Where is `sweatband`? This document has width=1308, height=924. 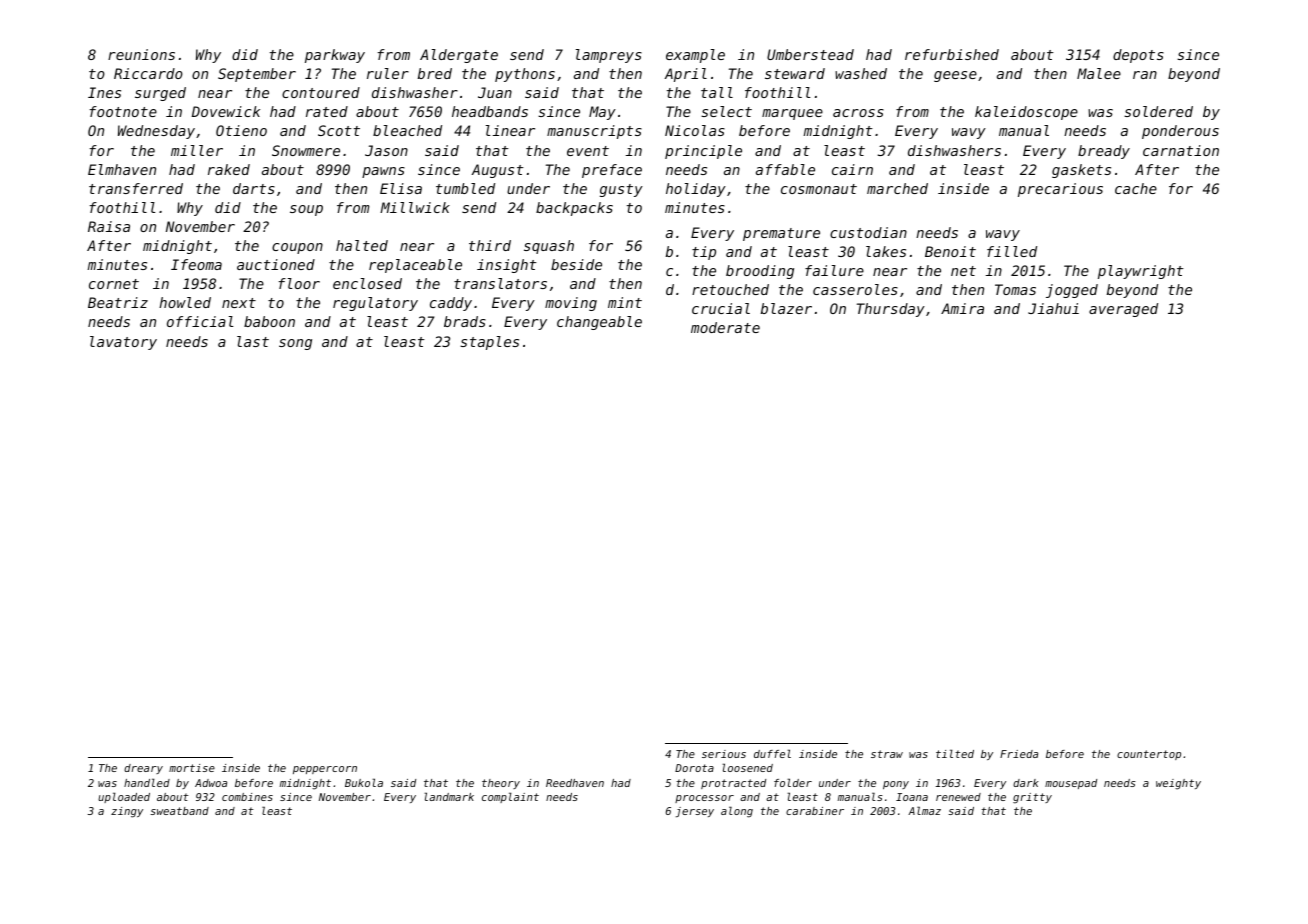 sweatband is located at coordinates (179, 811).
